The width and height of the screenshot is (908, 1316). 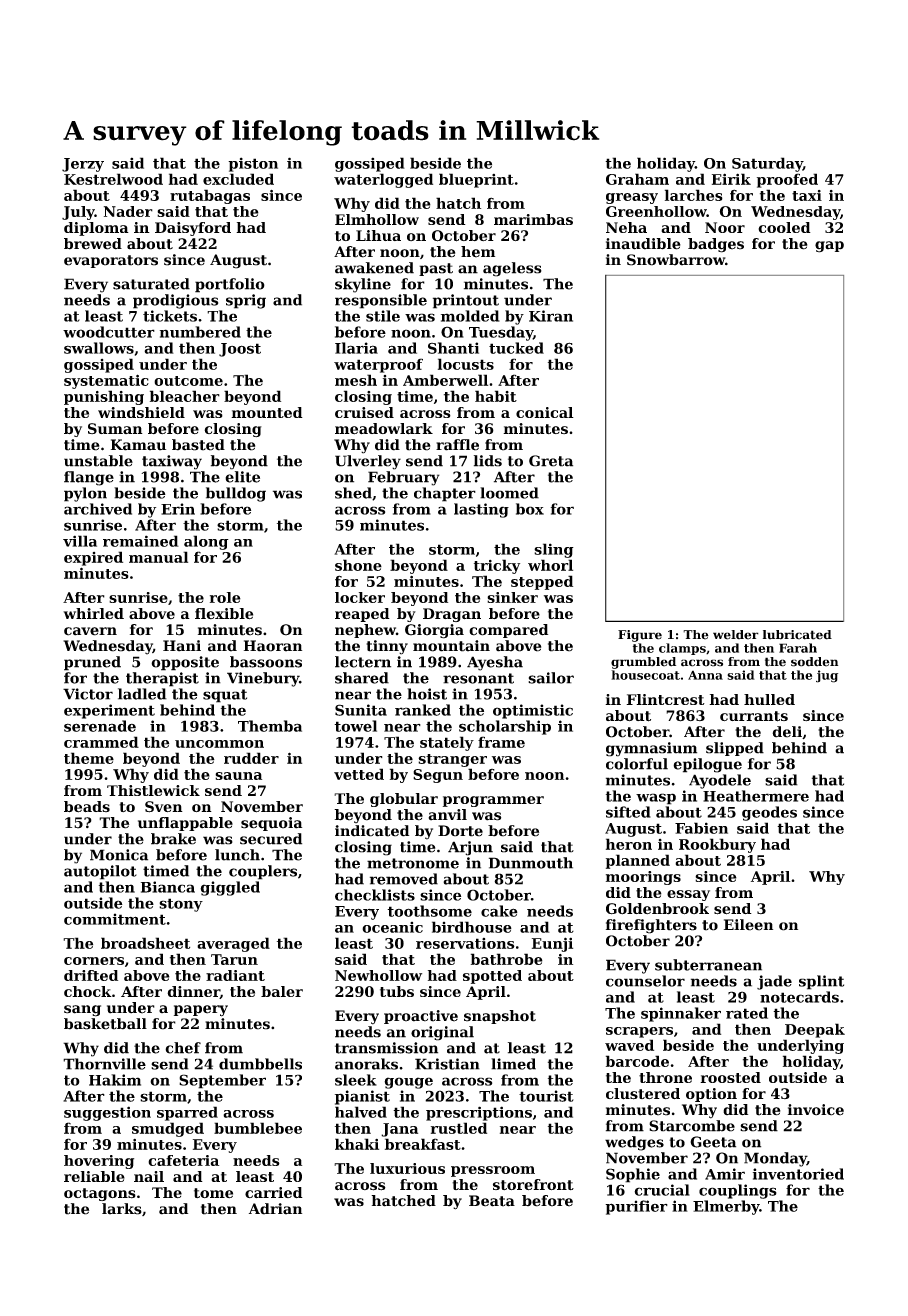 What do you see at coordinates (717, 845) in the screenshot?
I see `Rookbury` at bounding box center [717, 845].
